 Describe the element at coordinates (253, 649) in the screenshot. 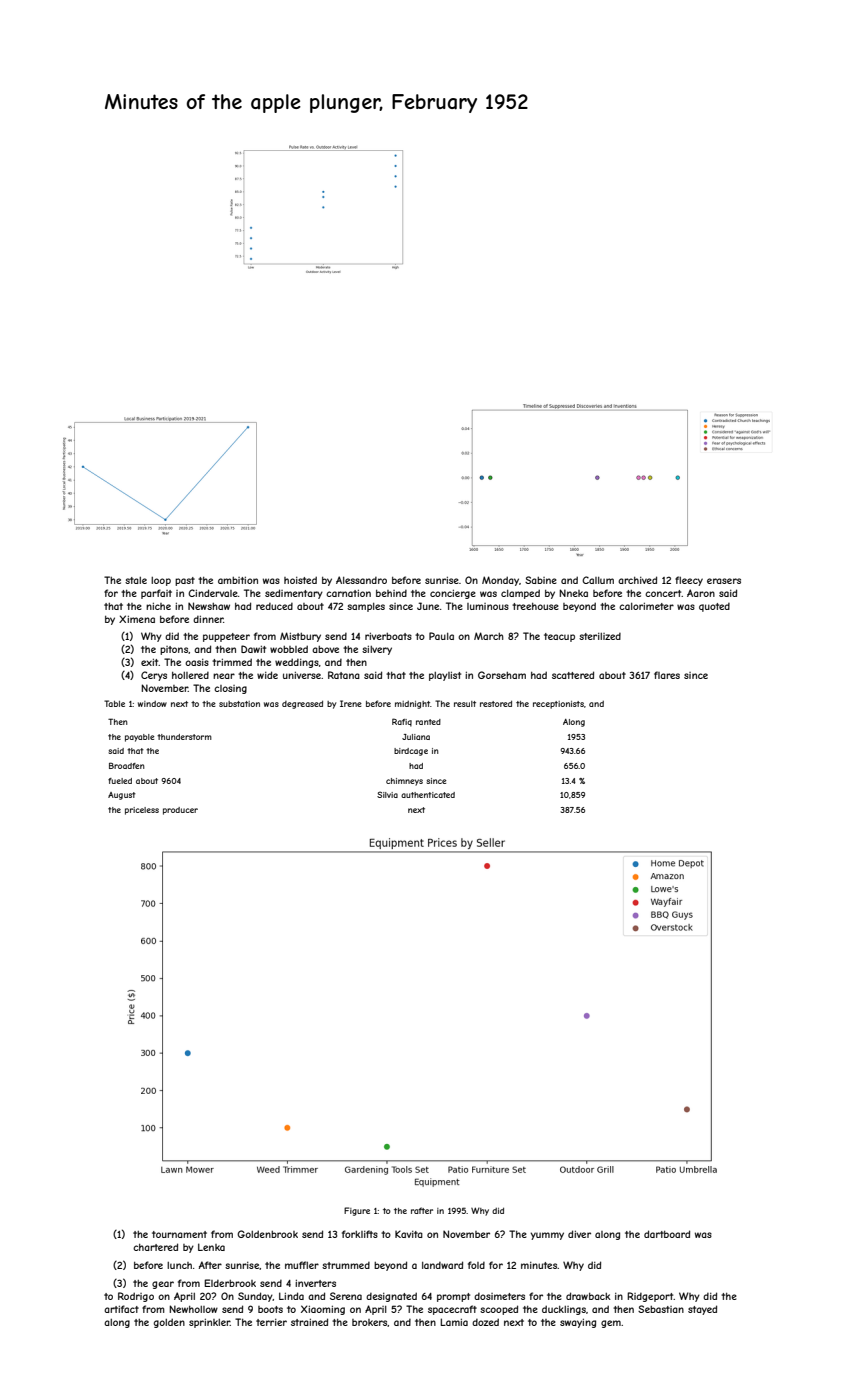

I see `Dawit` at that location.
